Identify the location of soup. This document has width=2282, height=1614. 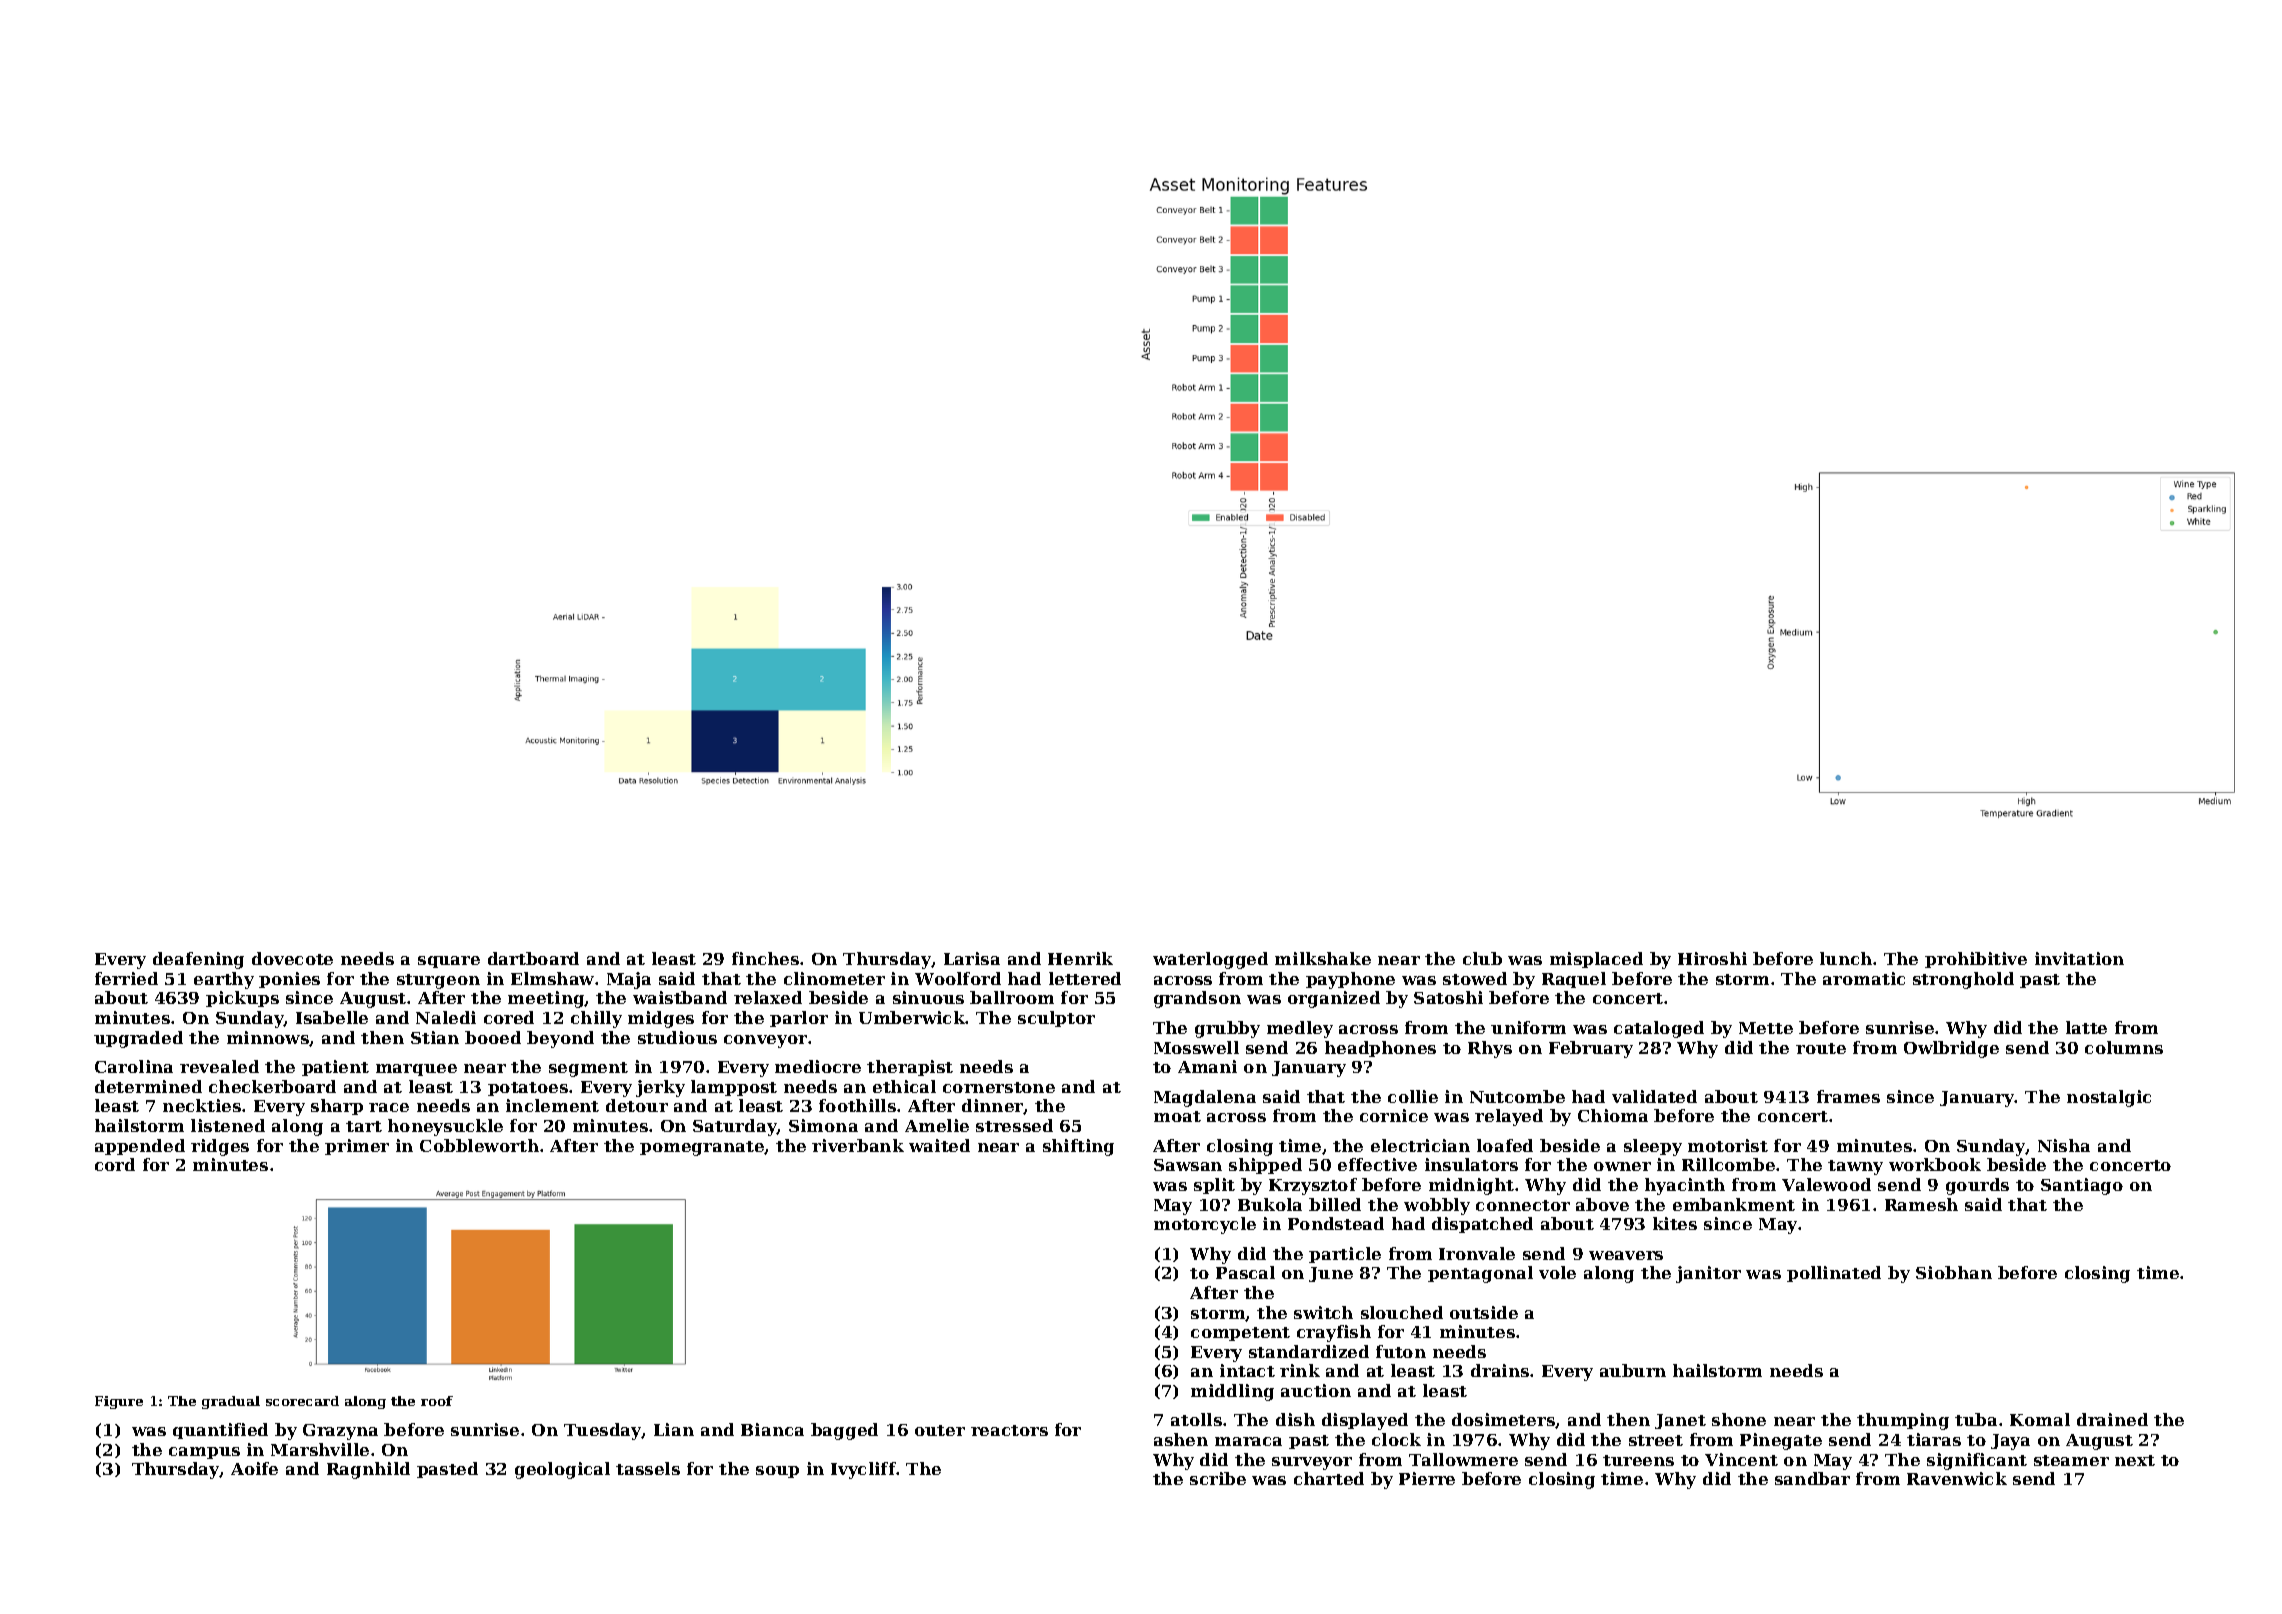
(777, 1472).
